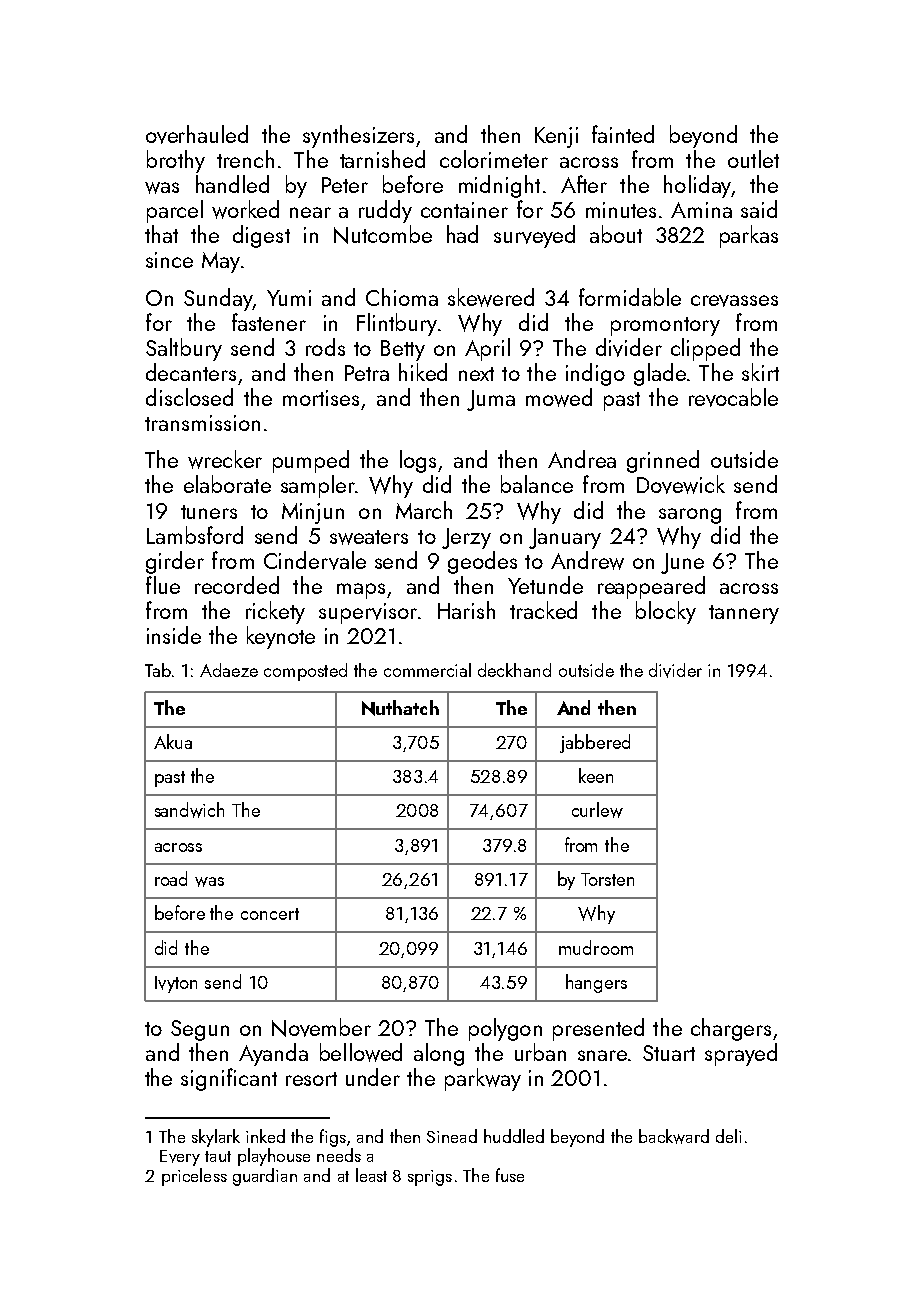  What do you see at coordinates (666, 612) in the screenshot?
I see `blocky` at bounding box center [666, 612].
